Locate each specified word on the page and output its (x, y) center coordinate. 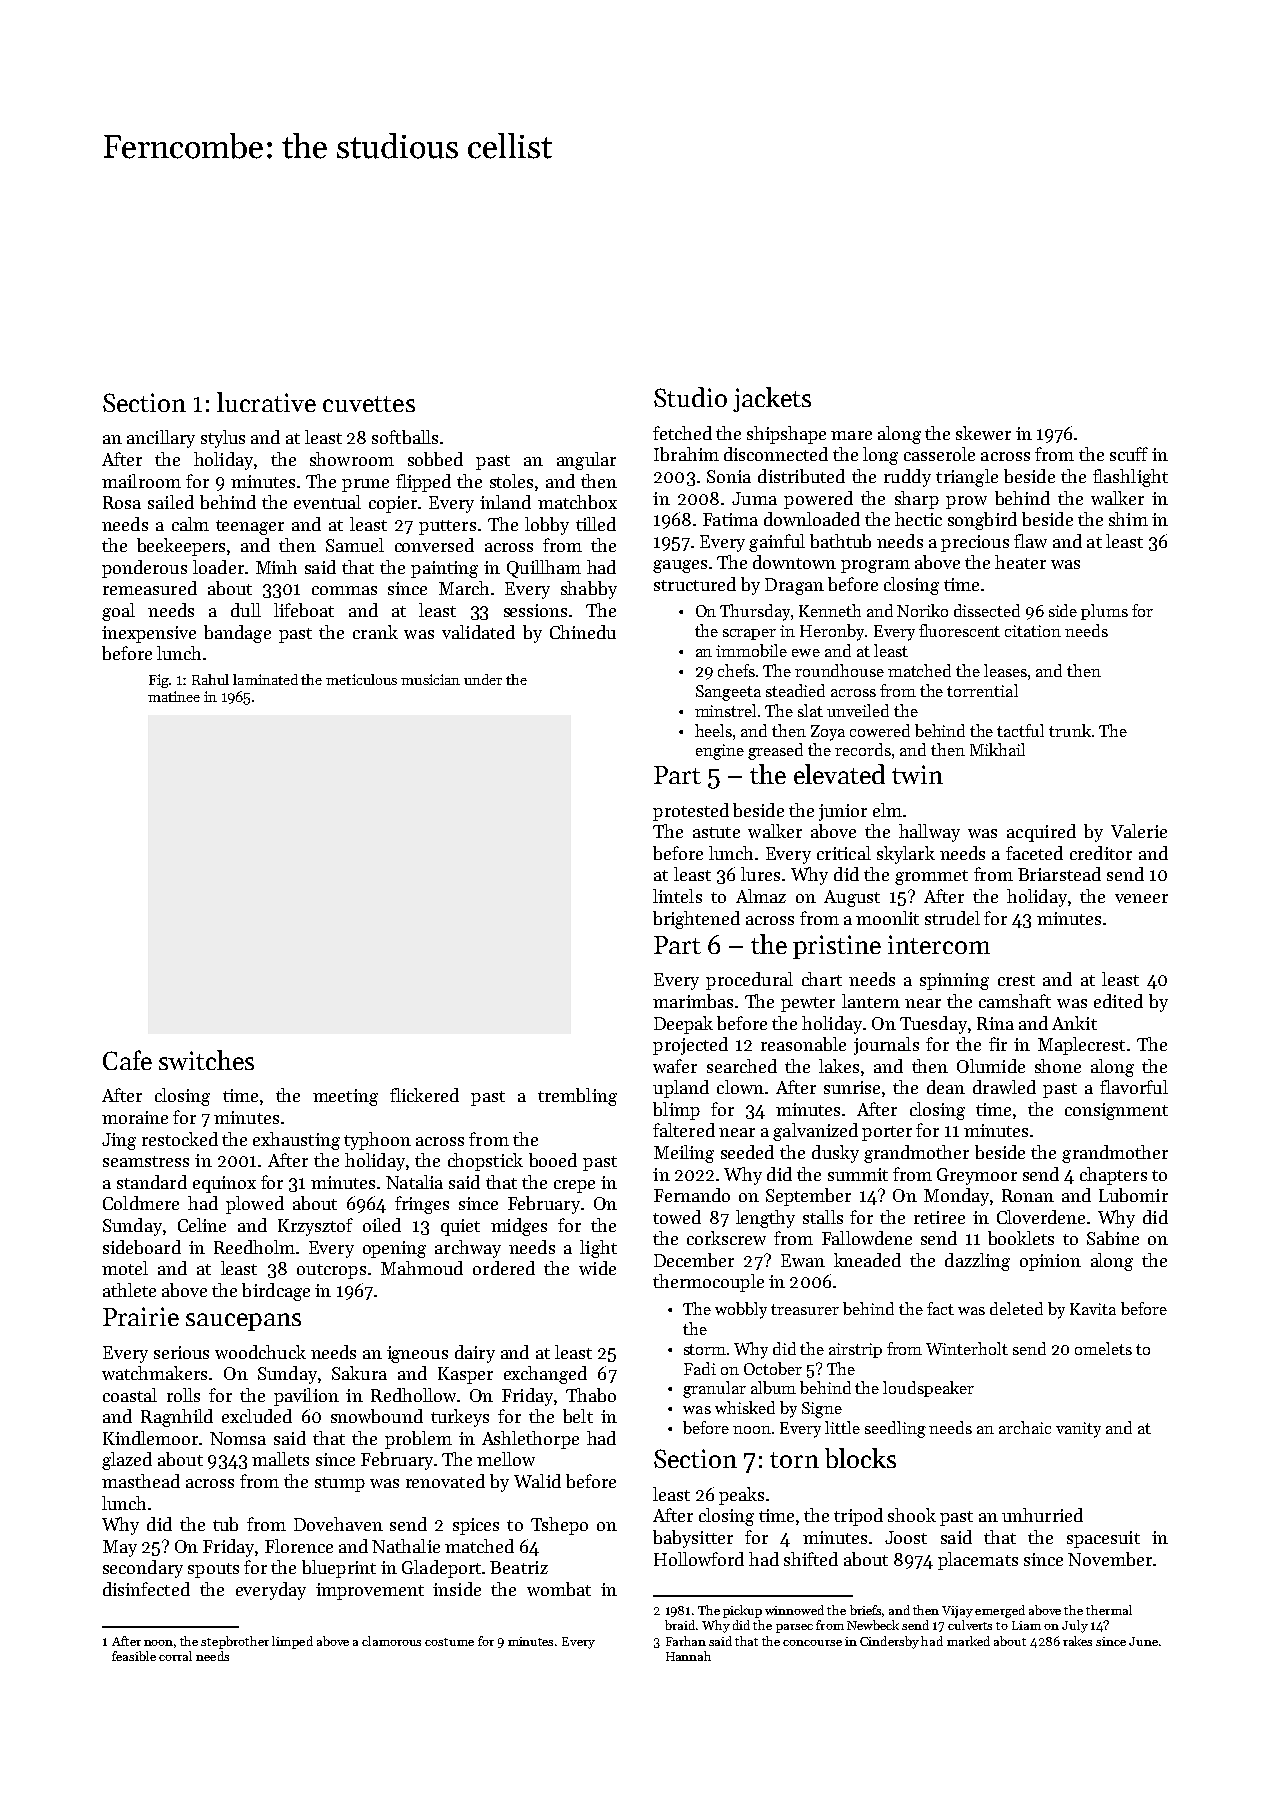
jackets (772, 399)
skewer (983, 433)
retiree (939, 1217)
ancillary (161, 439)
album (773, 1387)
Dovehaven (338, 1524)
